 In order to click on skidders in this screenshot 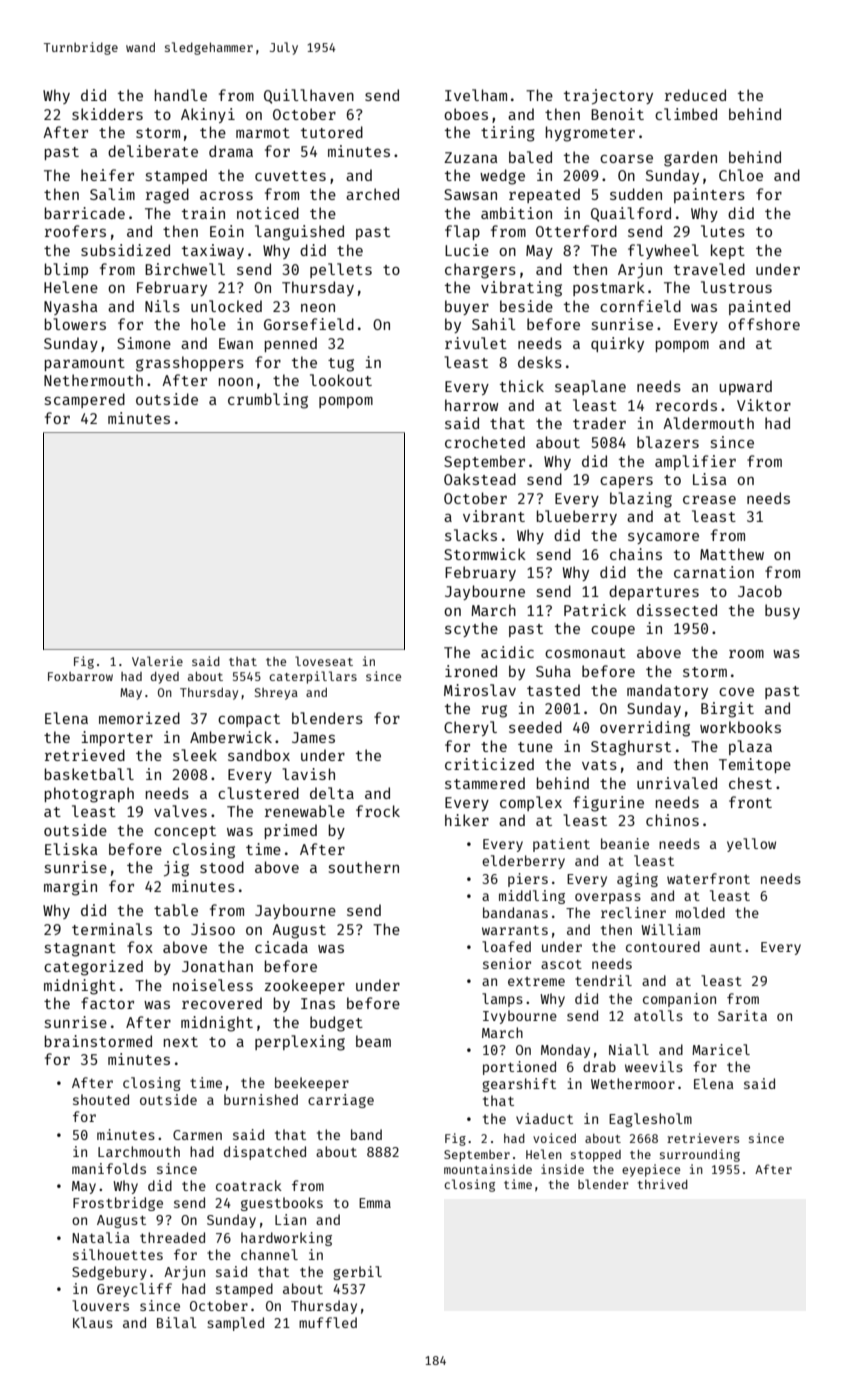, I will do `click(107, 114)`.
